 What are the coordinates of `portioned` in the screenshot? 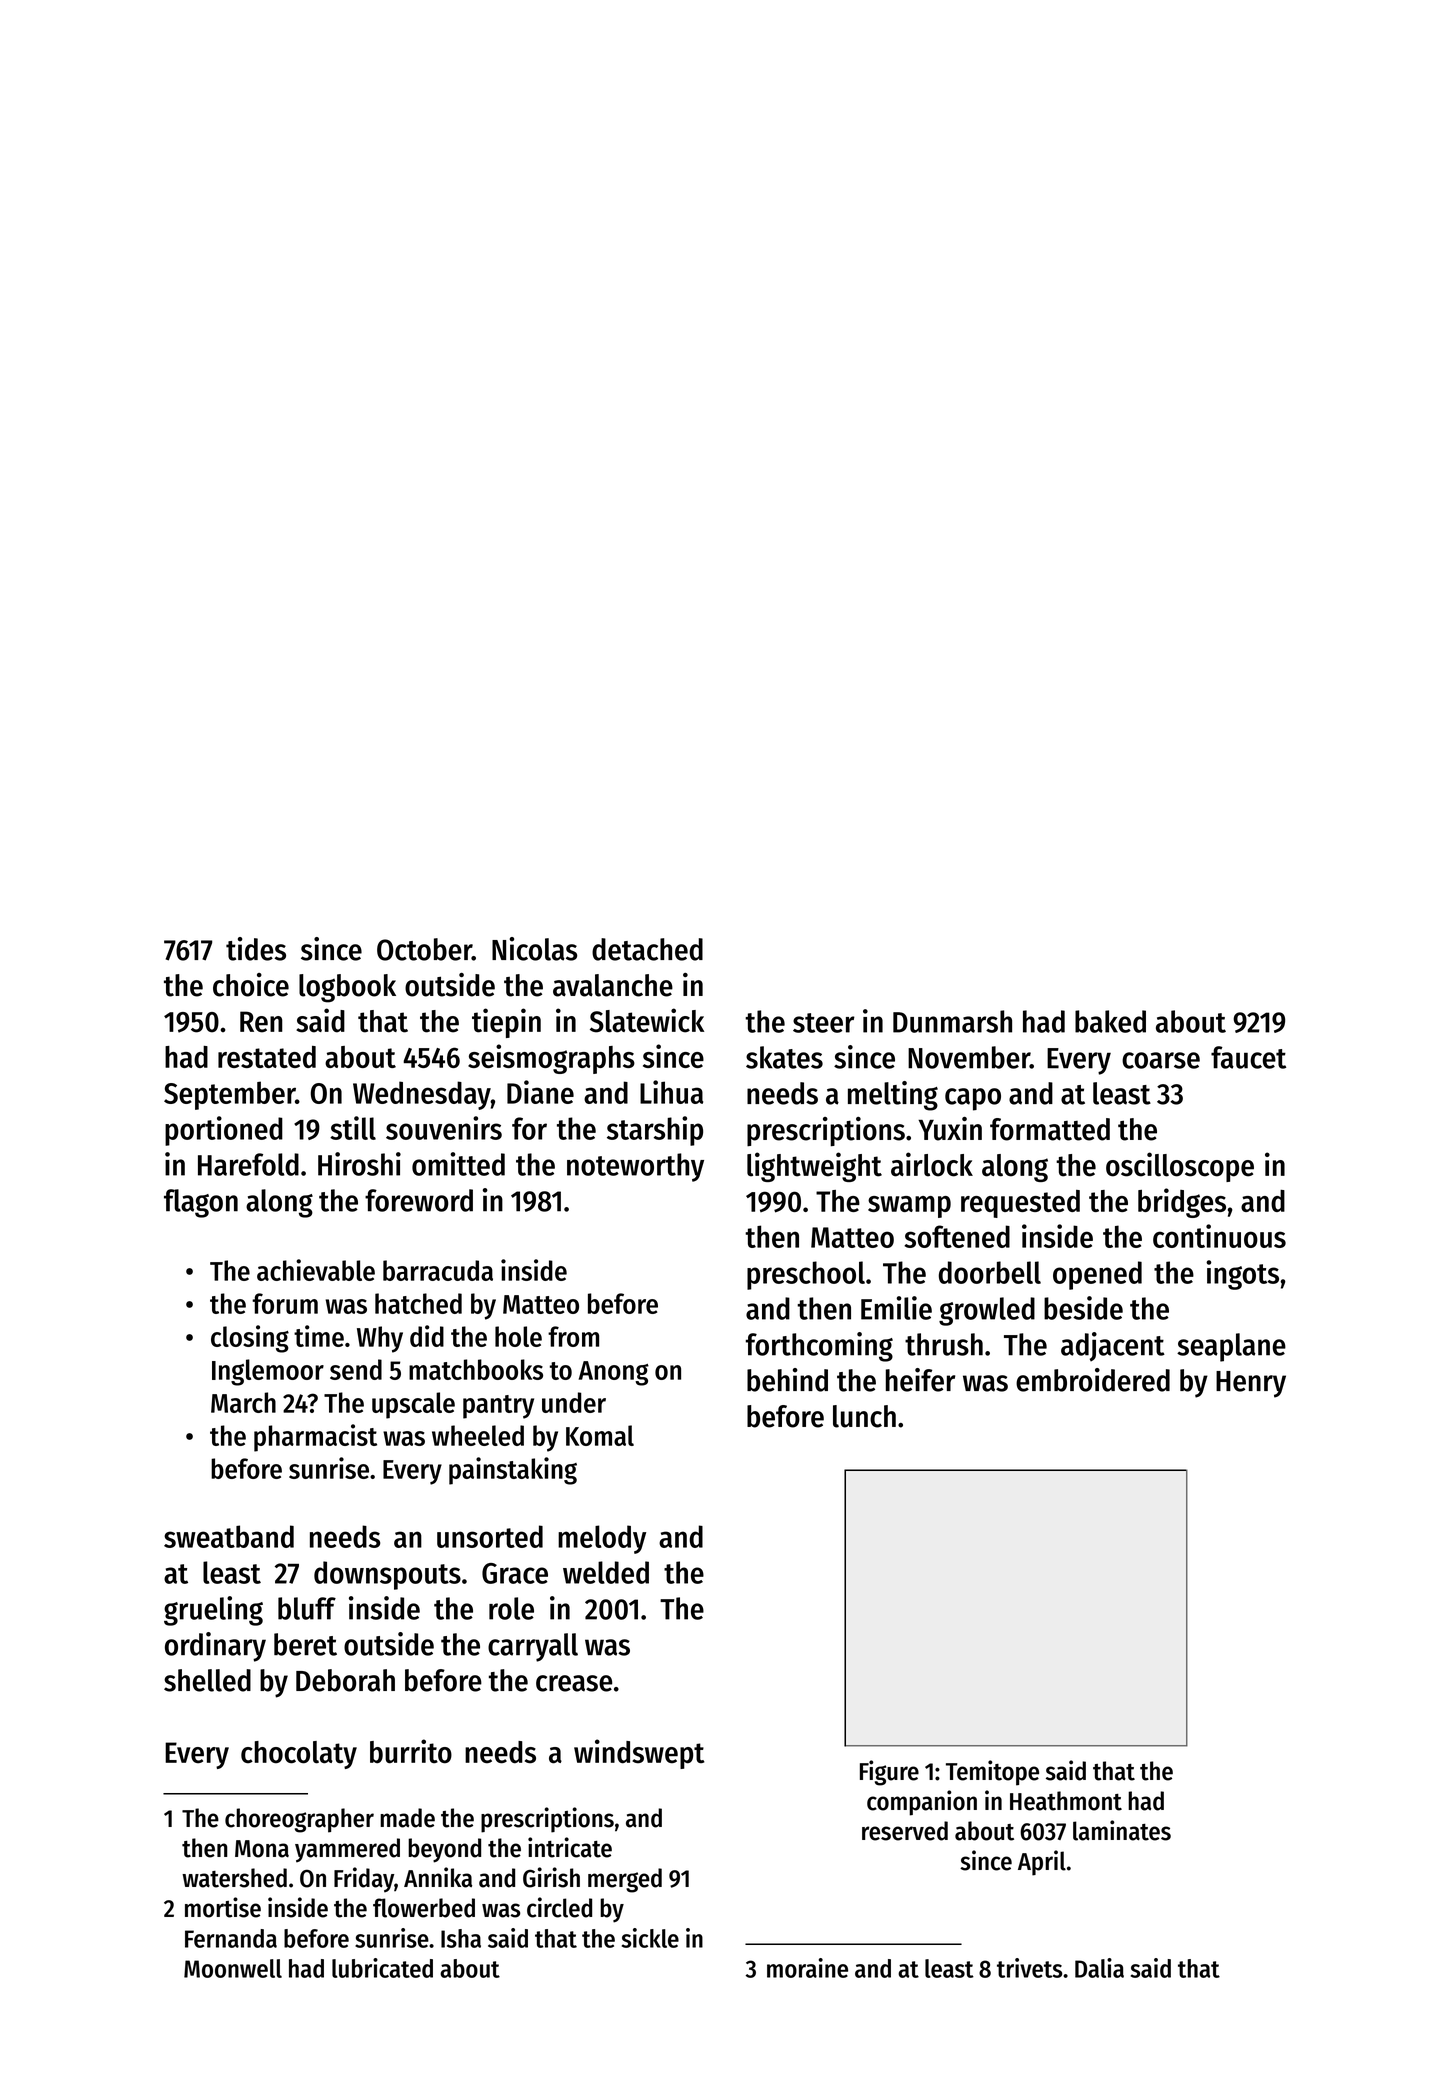 It's located at (224, 1131).
